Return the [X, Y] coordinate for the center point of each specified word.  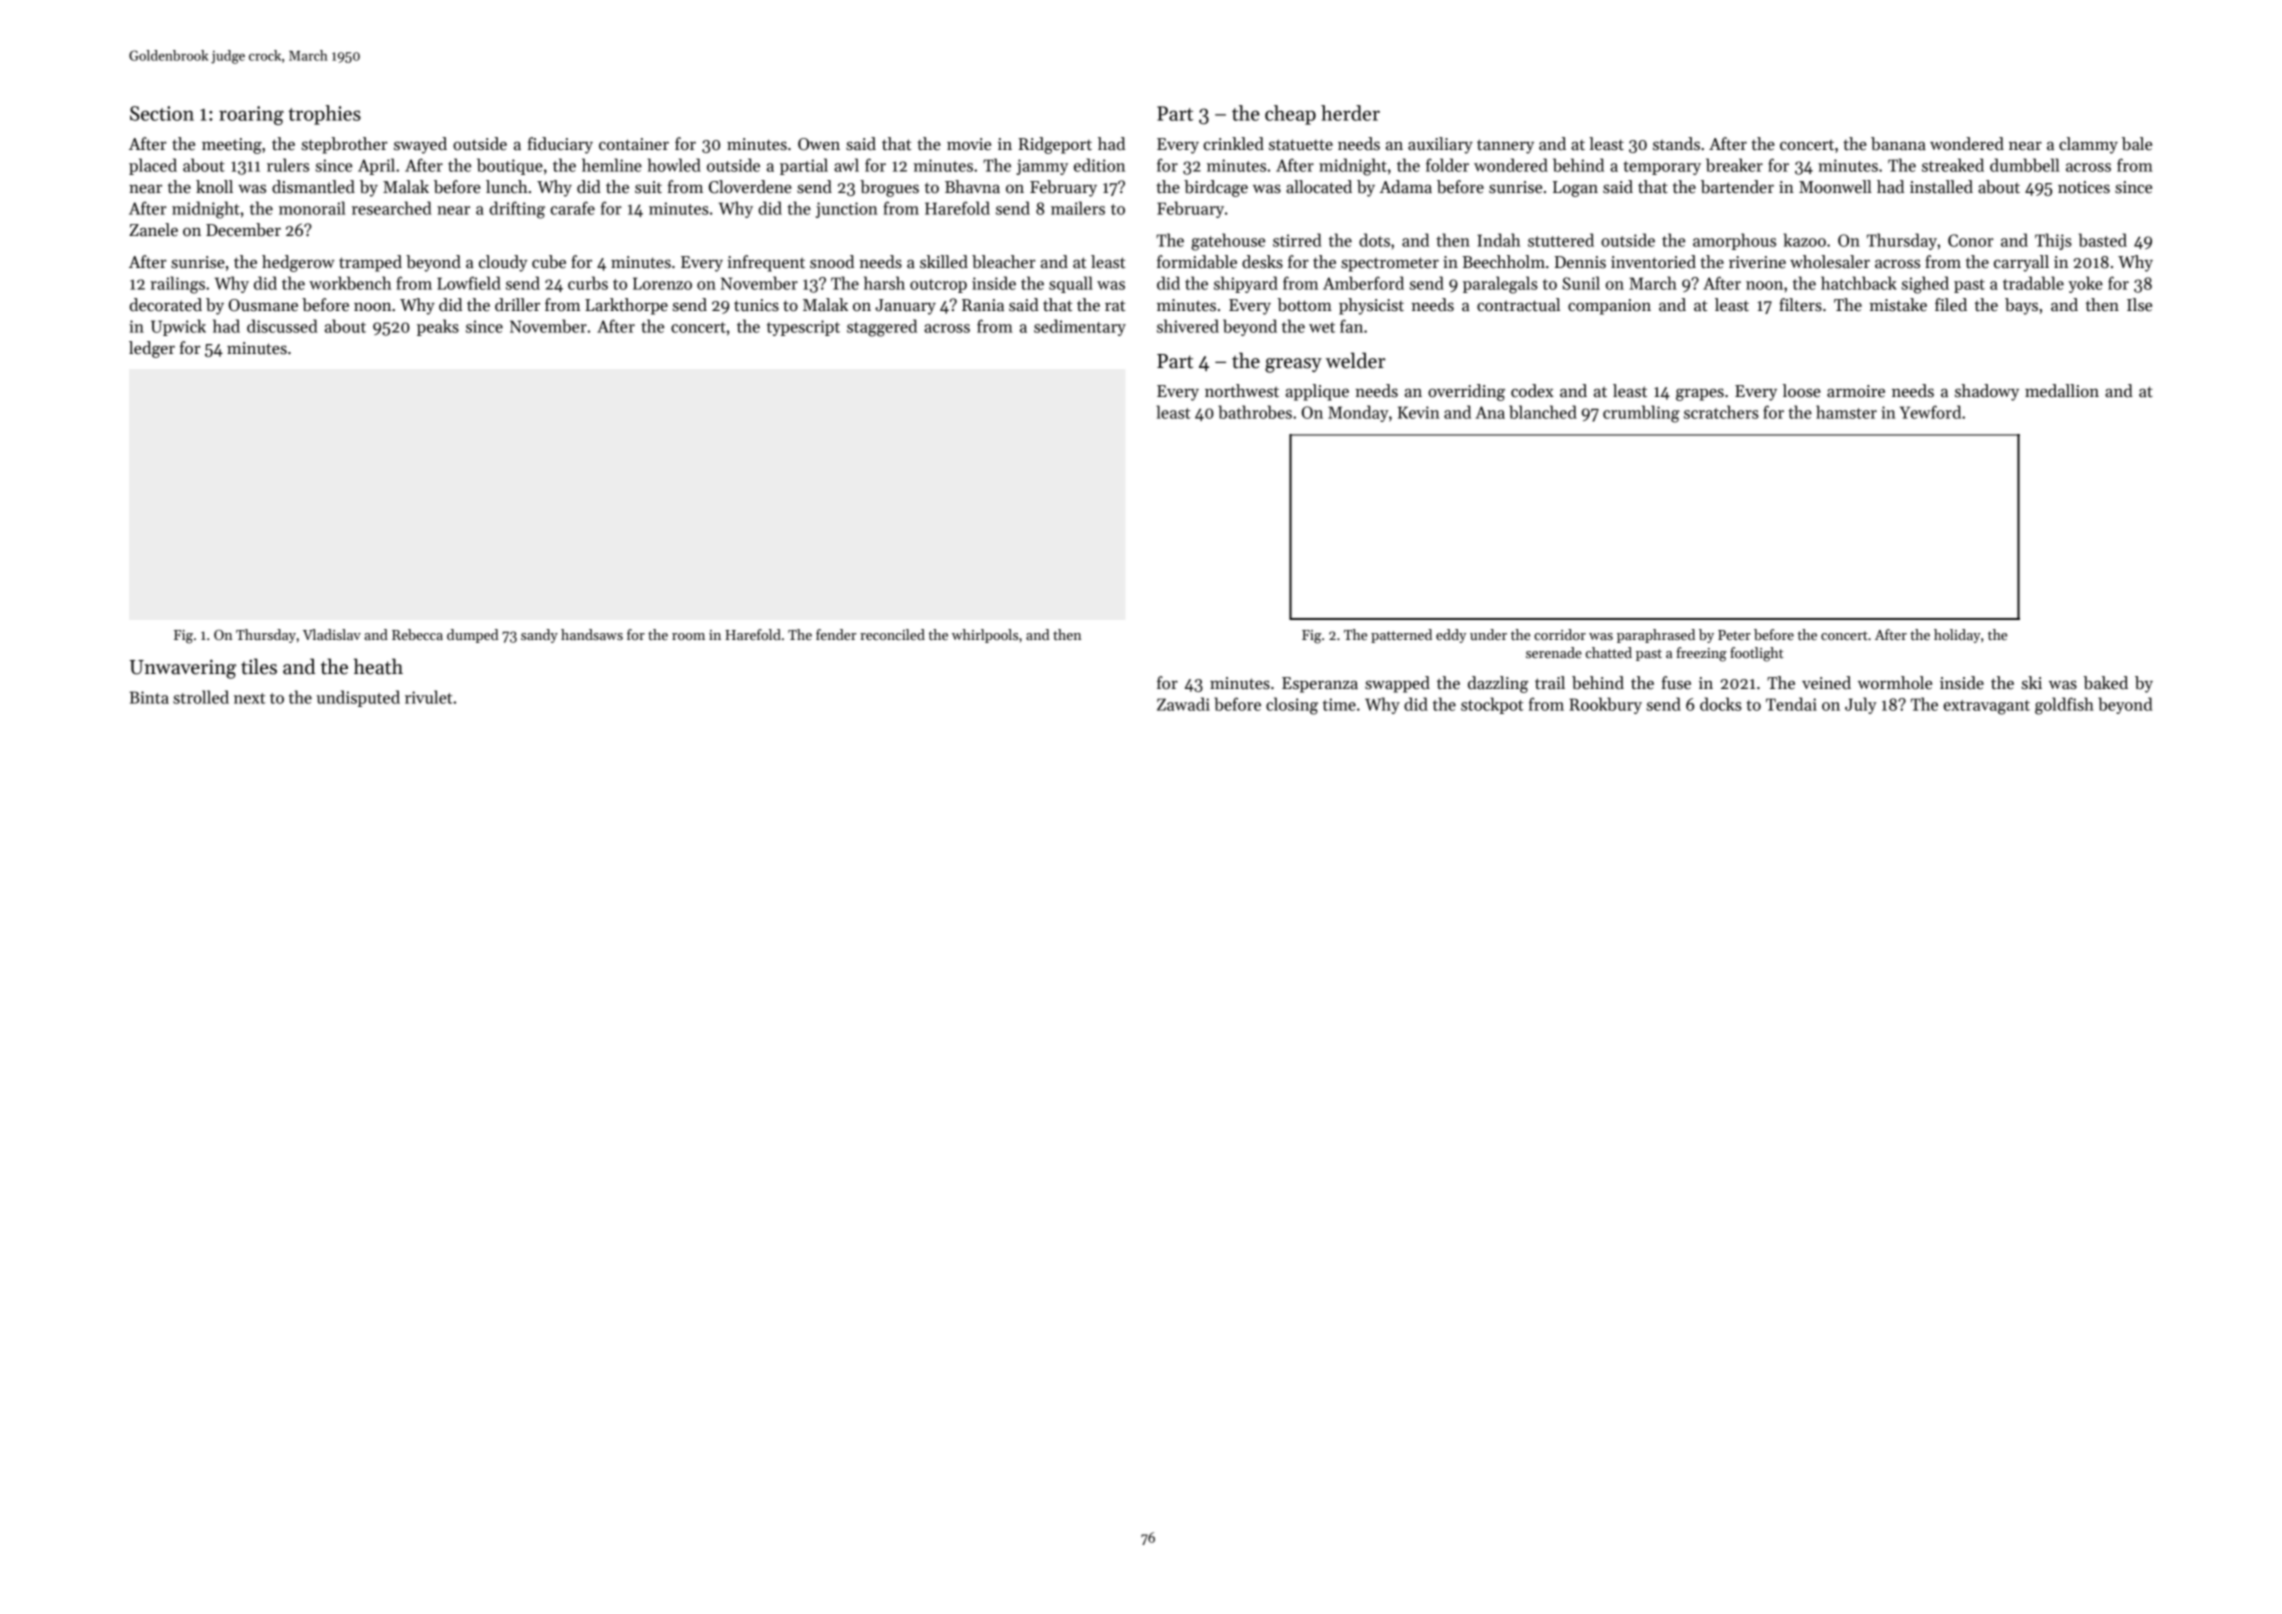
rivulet [428, 697]
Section [162, 113]
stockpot [1492, 705]
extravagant [1986, 707]
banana [1898, 144]
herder [1350, 113]
